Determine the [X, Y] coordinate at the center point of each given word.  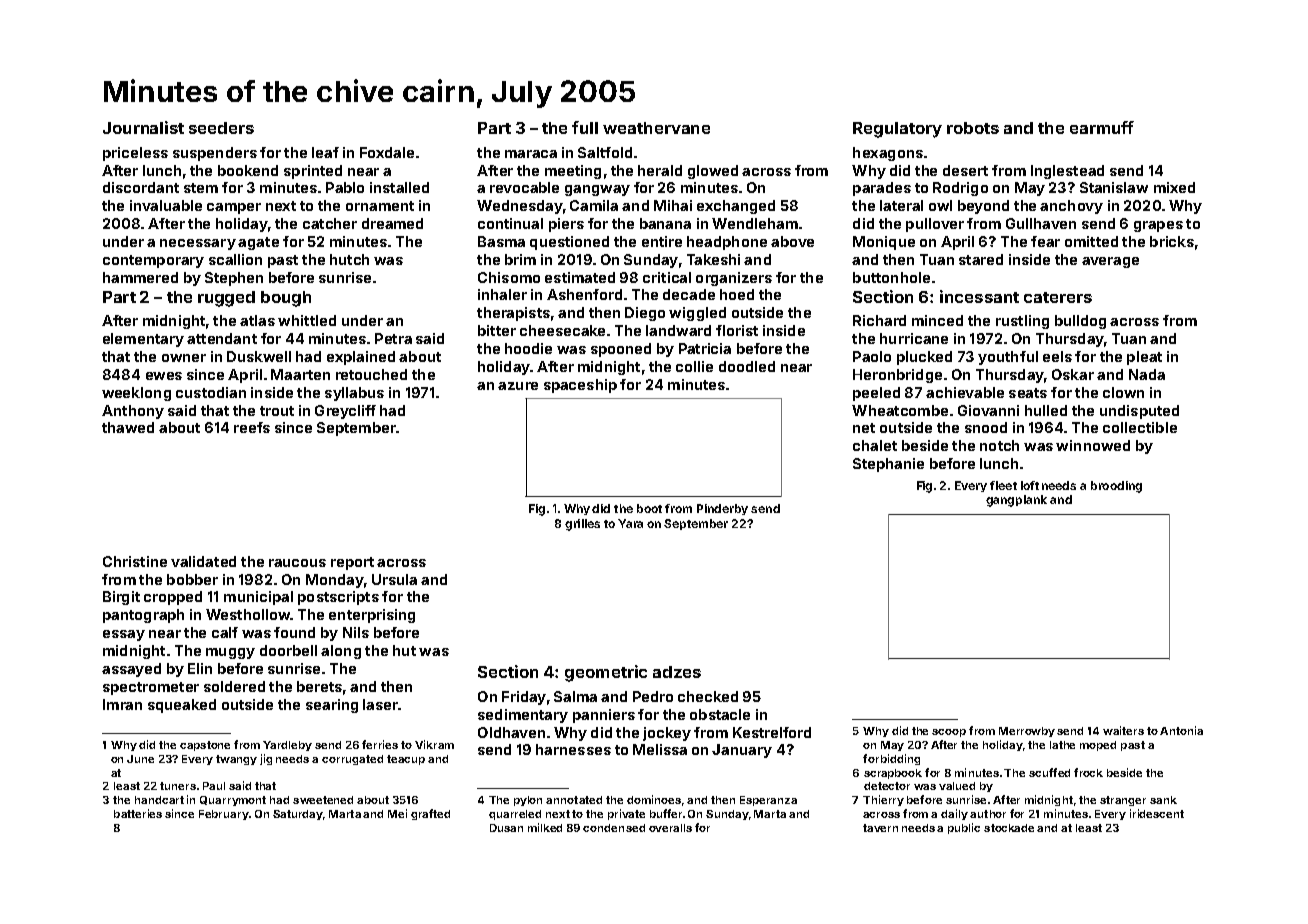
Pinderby [722, 509]
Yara [630, 523]
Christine [135, 561]
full [585, 127]
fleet [1003, 485]
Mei [397, 813]
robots [973, 128]
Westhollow [248, 614]
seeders [221, 128]
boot [649, 508]
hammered [140, 277]
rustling [1022, 322]
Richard [879, 320]
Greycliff [345, 412]
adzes [677, 672]
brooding [1116, 487]
